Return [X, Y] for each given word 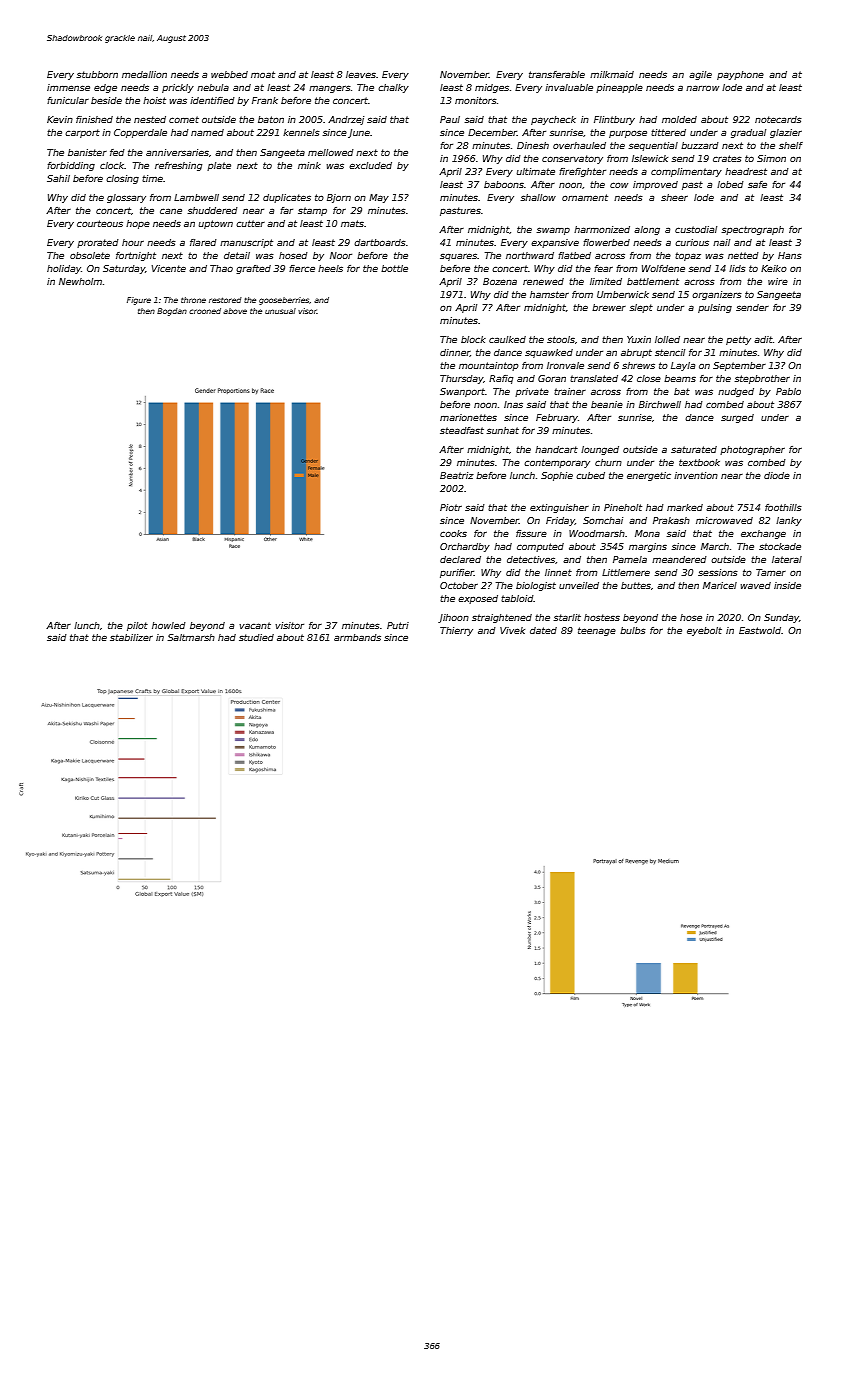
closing [122, 179]
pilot [137, 626]
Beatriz [457, 475]
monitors [476, 100]
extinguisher [559, 508]
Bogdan [172, 312]
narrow [702, 88]
